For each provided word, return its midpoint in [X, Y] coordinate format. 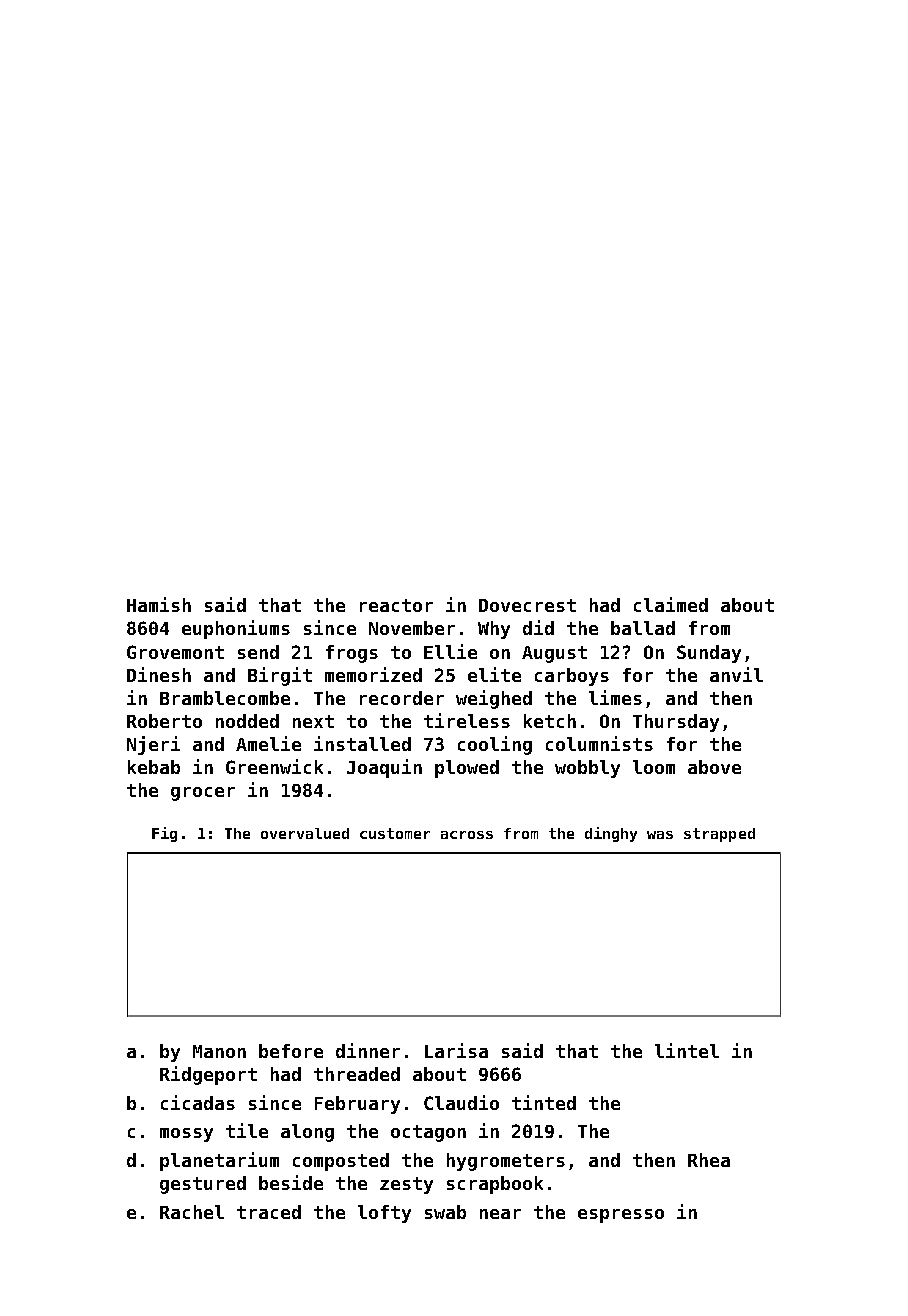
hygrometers [506, 1162]
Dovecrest [527, 605]
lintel [687, 1050]
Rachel [192, 1212]
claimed [671, 604]
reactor [396, 605]
